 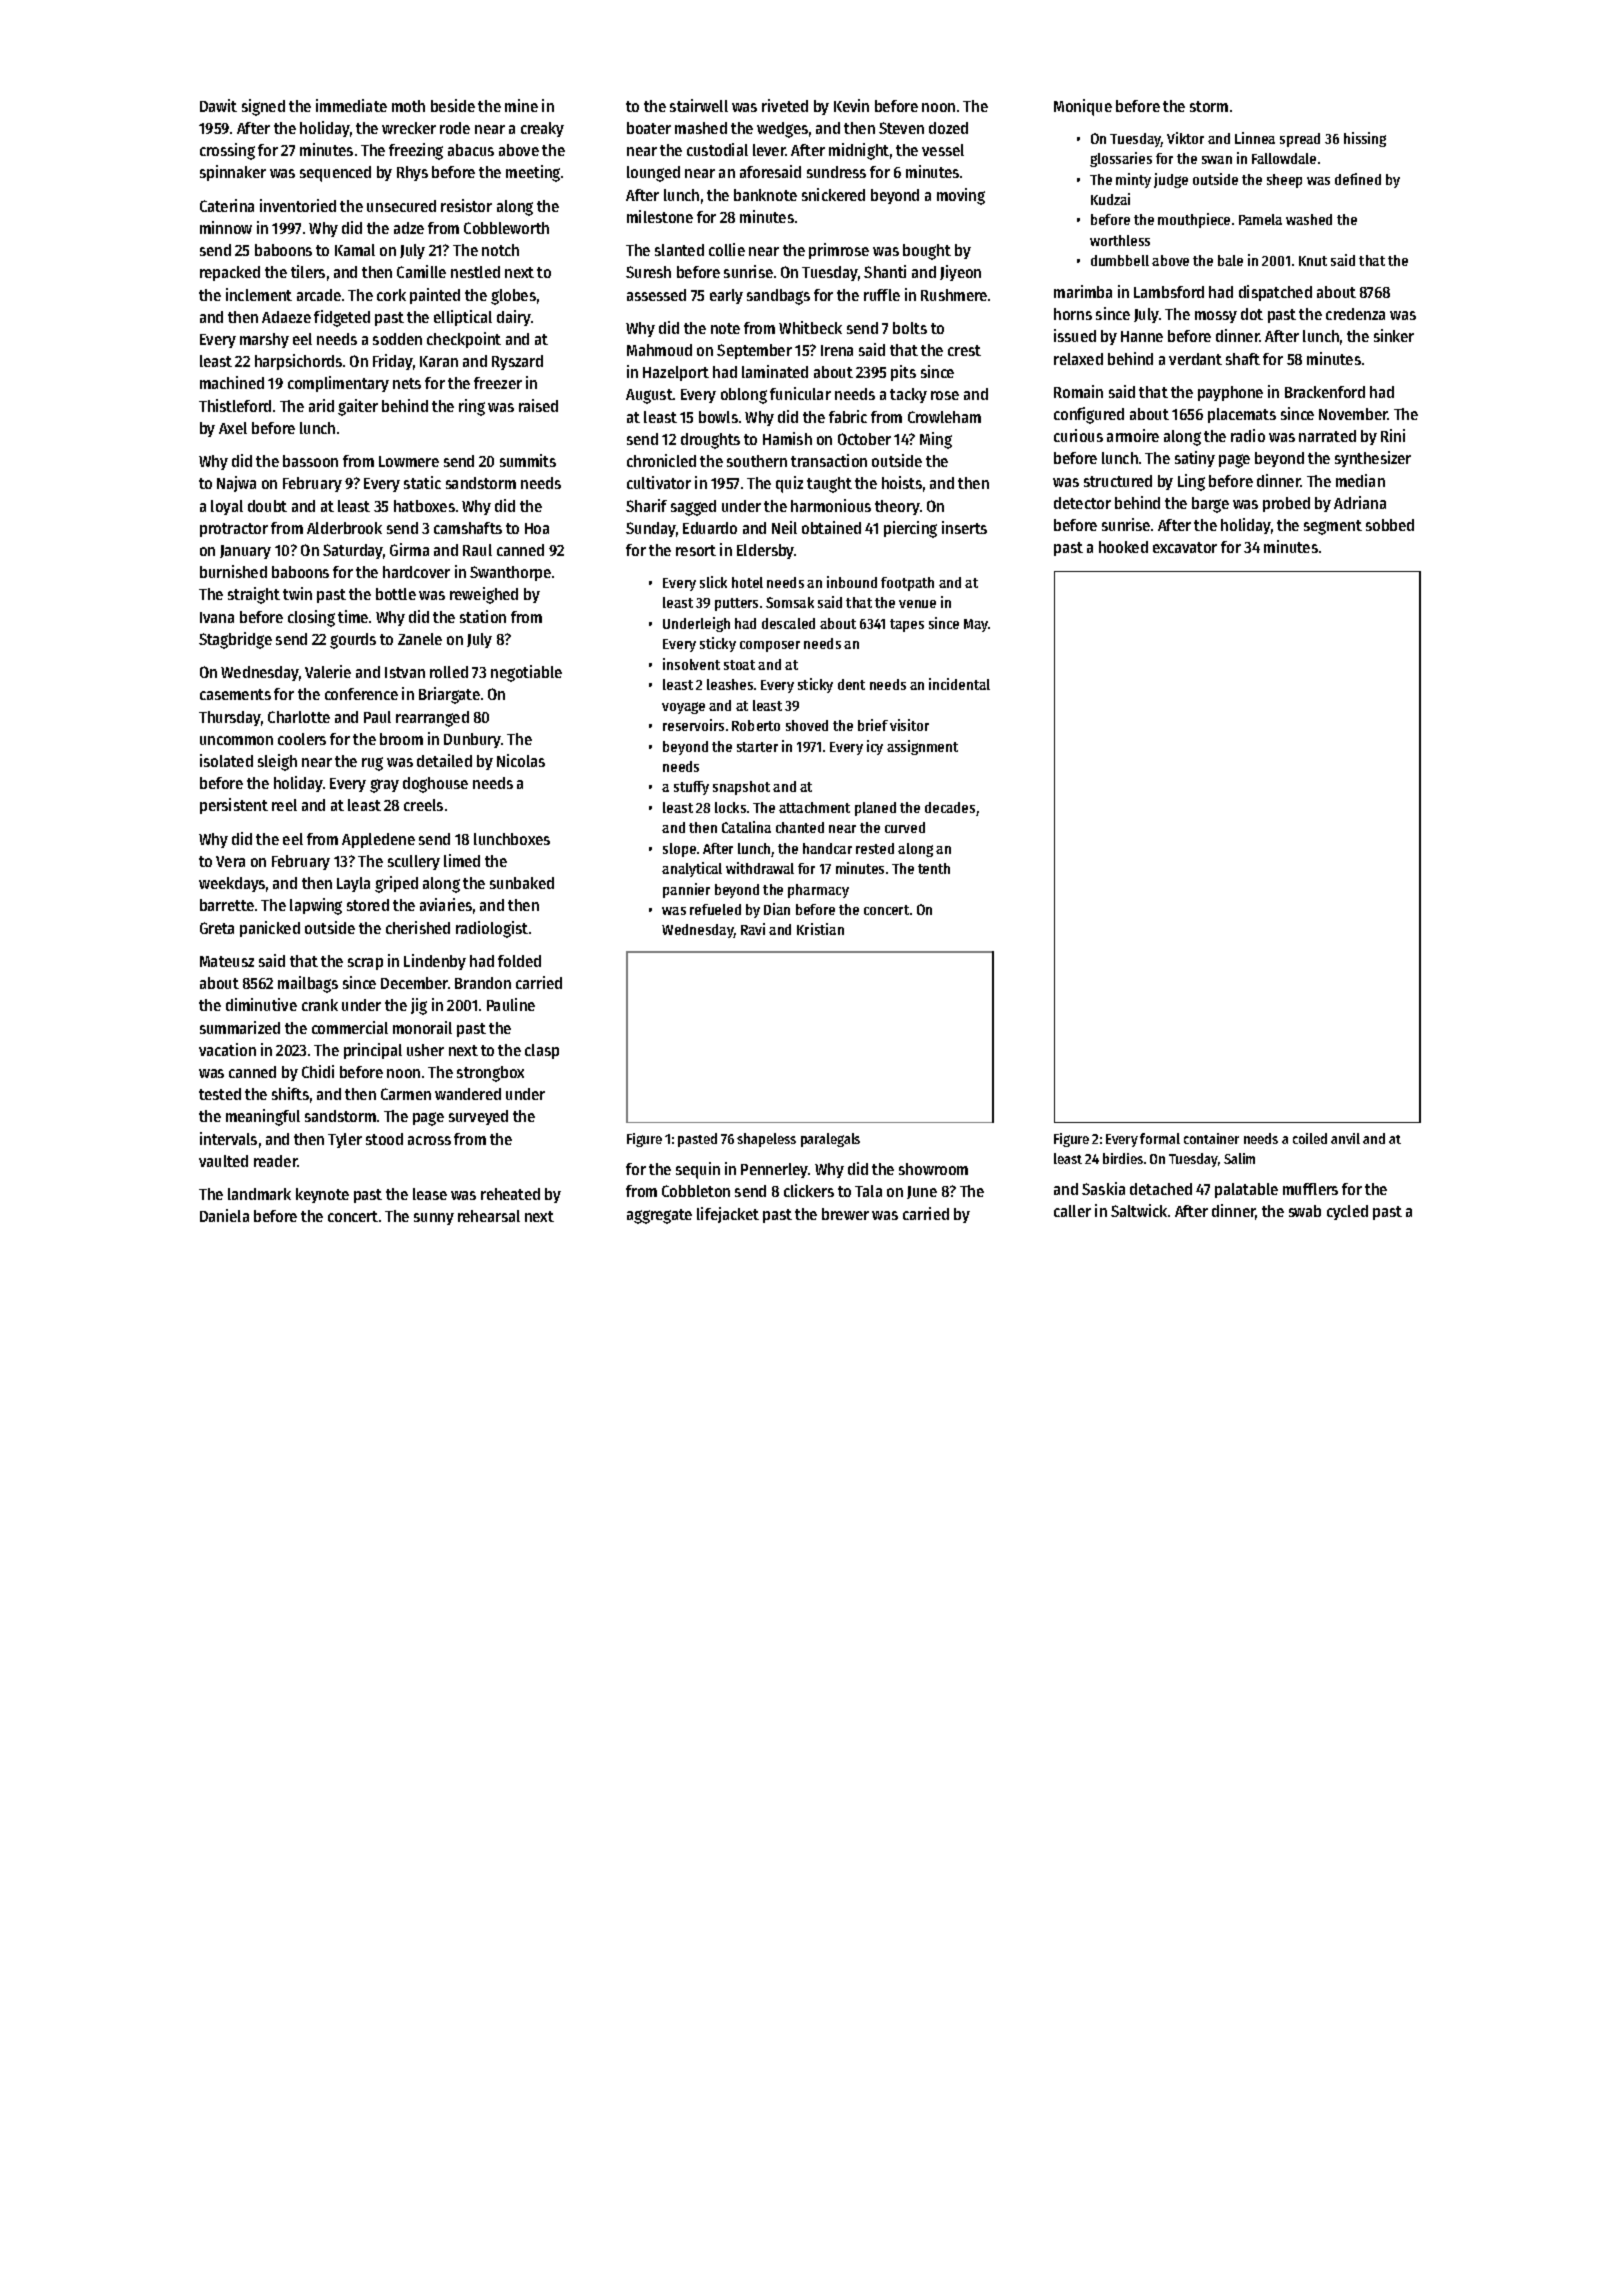 I want to click on May, so click(x=976, y=625).
